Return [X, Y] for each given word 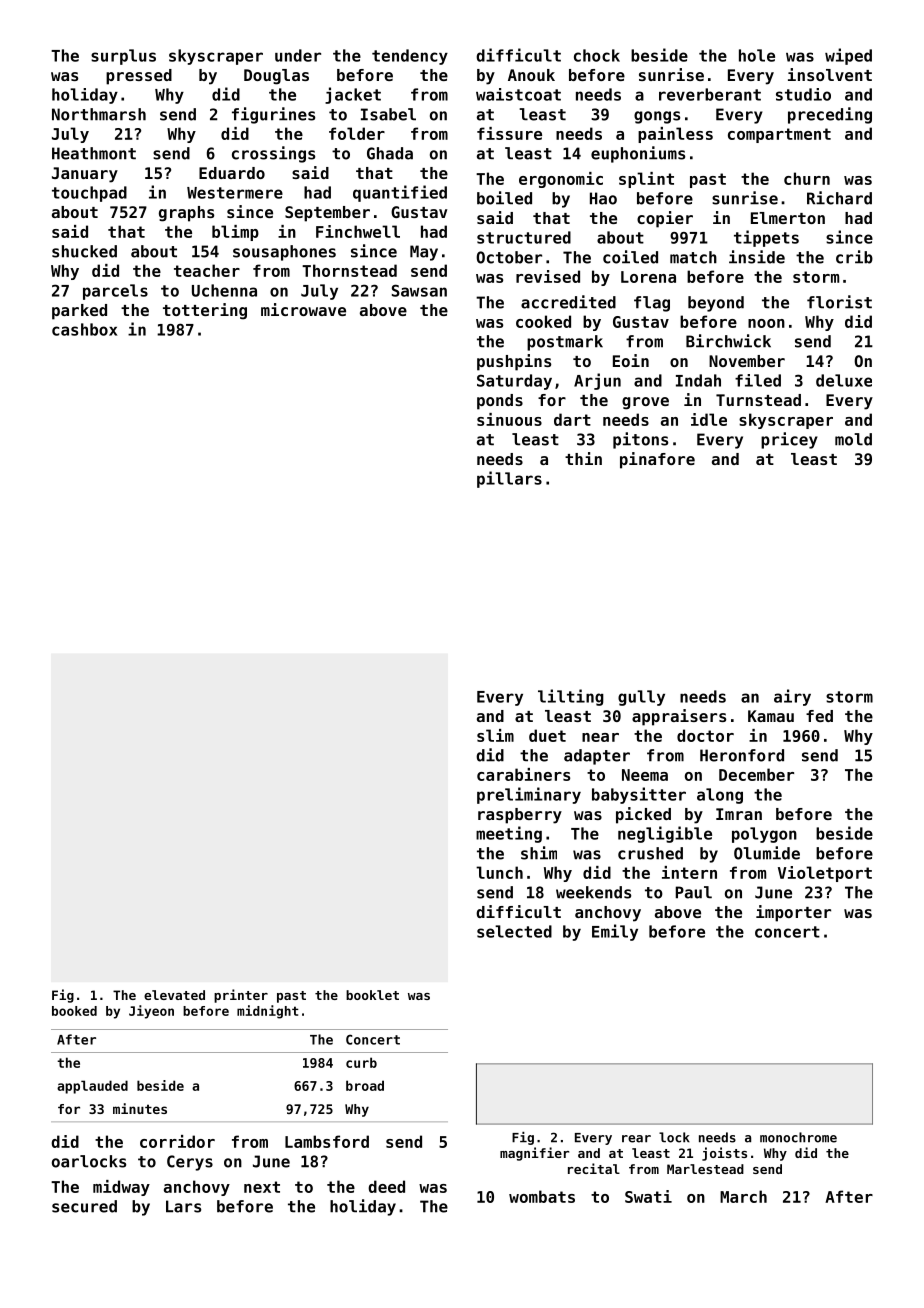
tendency [410, 57]
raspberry [520, 816]
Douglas [276, 77]
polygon [764, 835]
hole [757, 55]
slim [495, 735]
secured [84, 1206]
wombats [542, 1196]
